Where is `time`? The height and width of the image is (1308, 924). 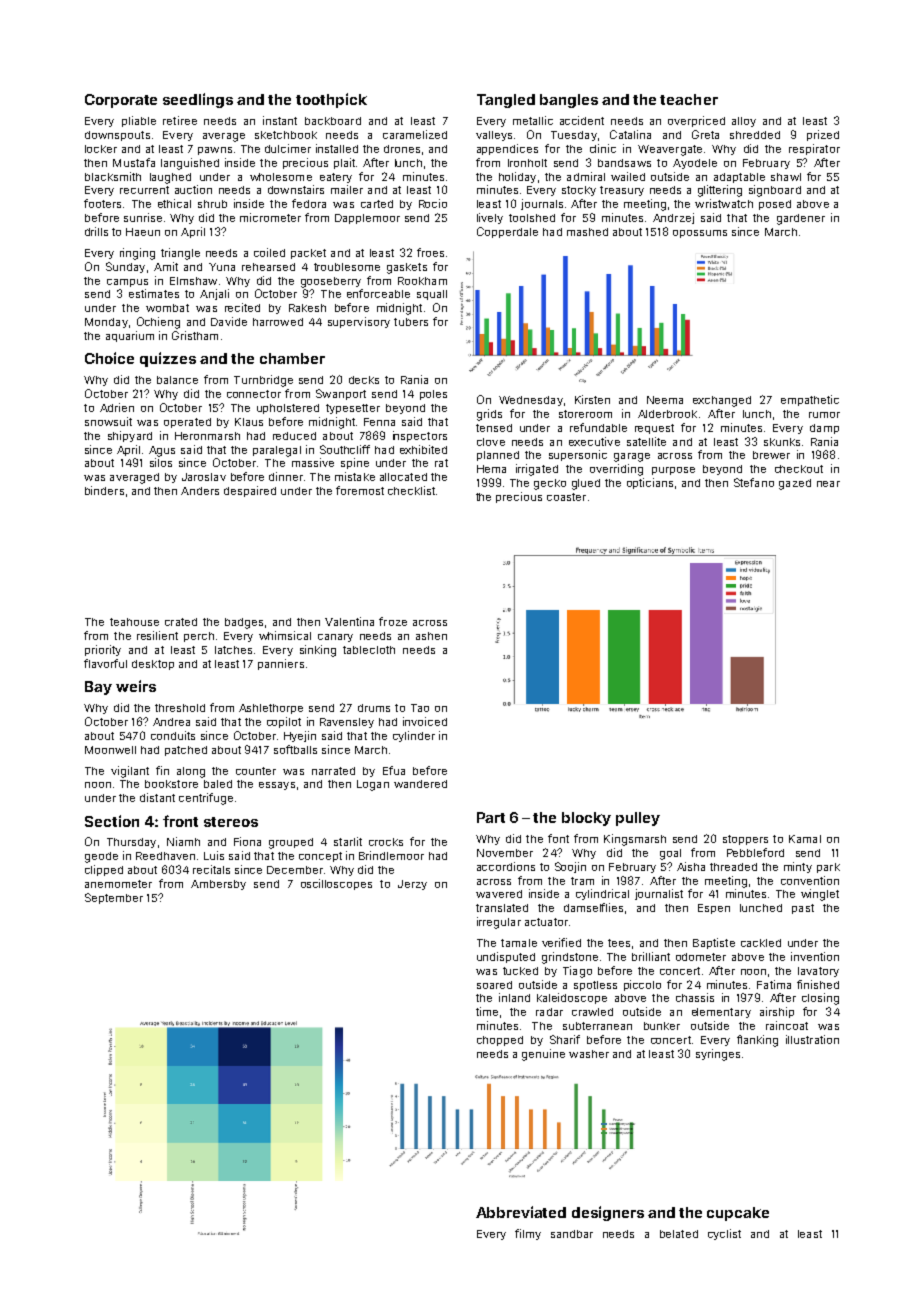
time is located at coordinates (487, 1011).
